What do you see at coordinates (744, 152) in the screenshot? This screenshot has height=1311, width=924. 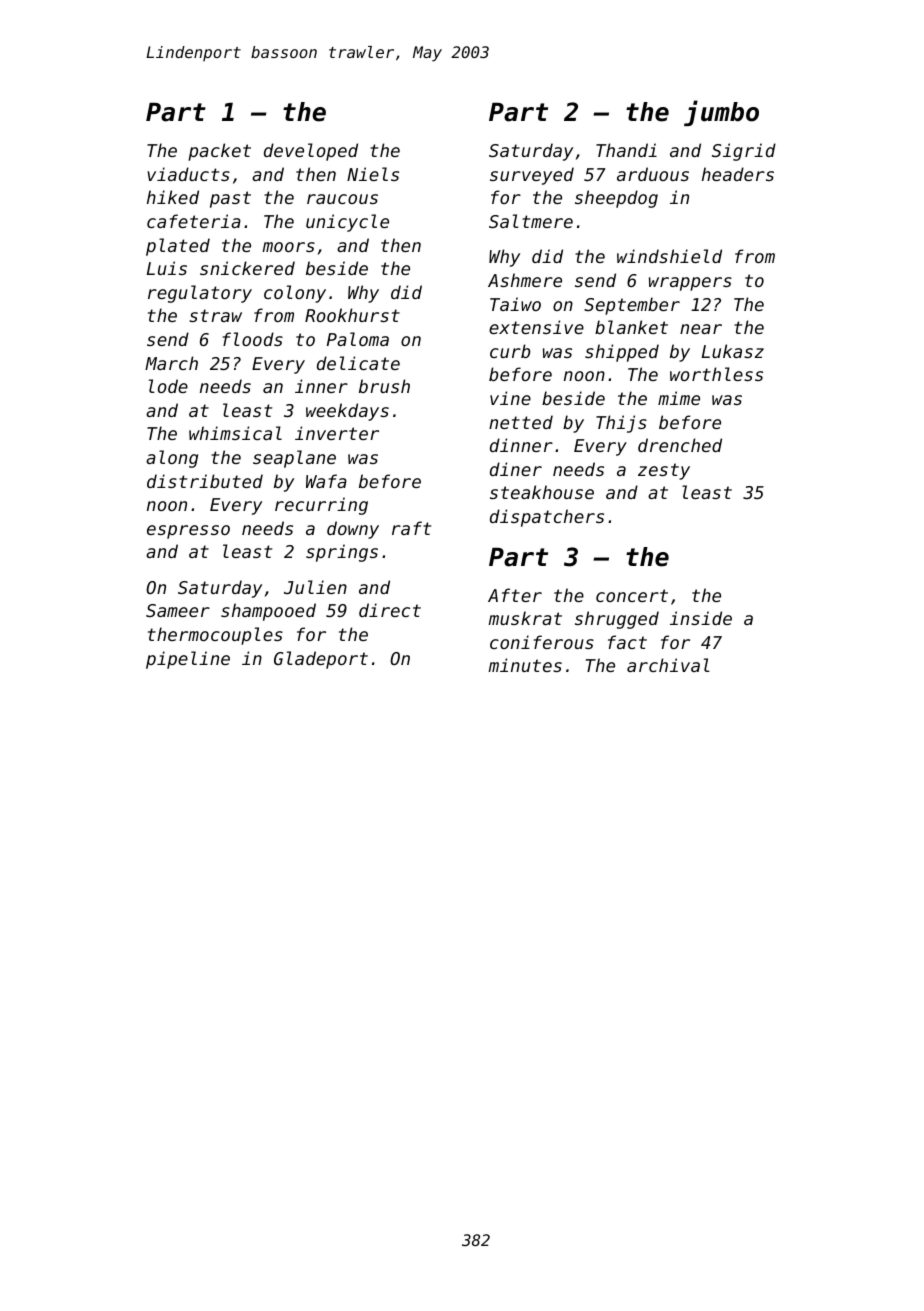 I see `Sigrid` at bounding box center [744, 152].
